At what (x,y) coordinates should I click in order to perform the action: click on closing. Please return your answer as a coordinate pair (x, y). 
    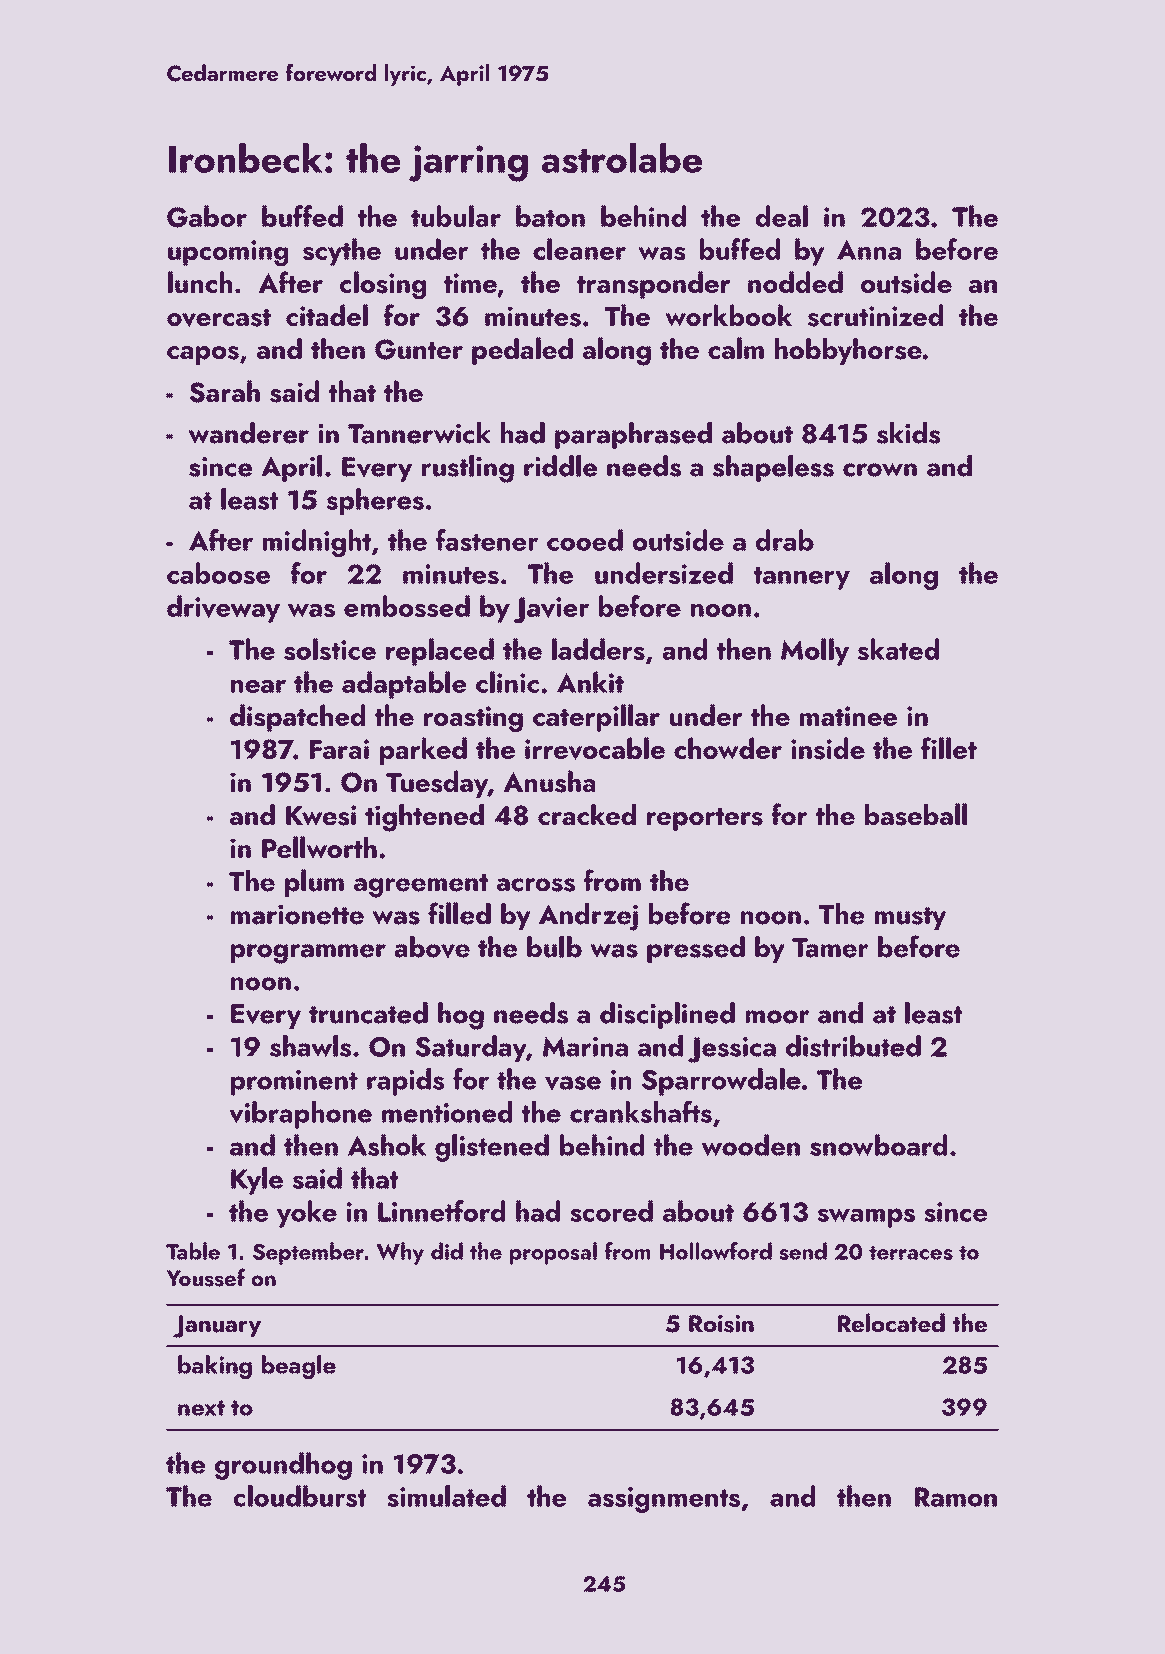
    Looking at the image, I should click on (383, 285).
